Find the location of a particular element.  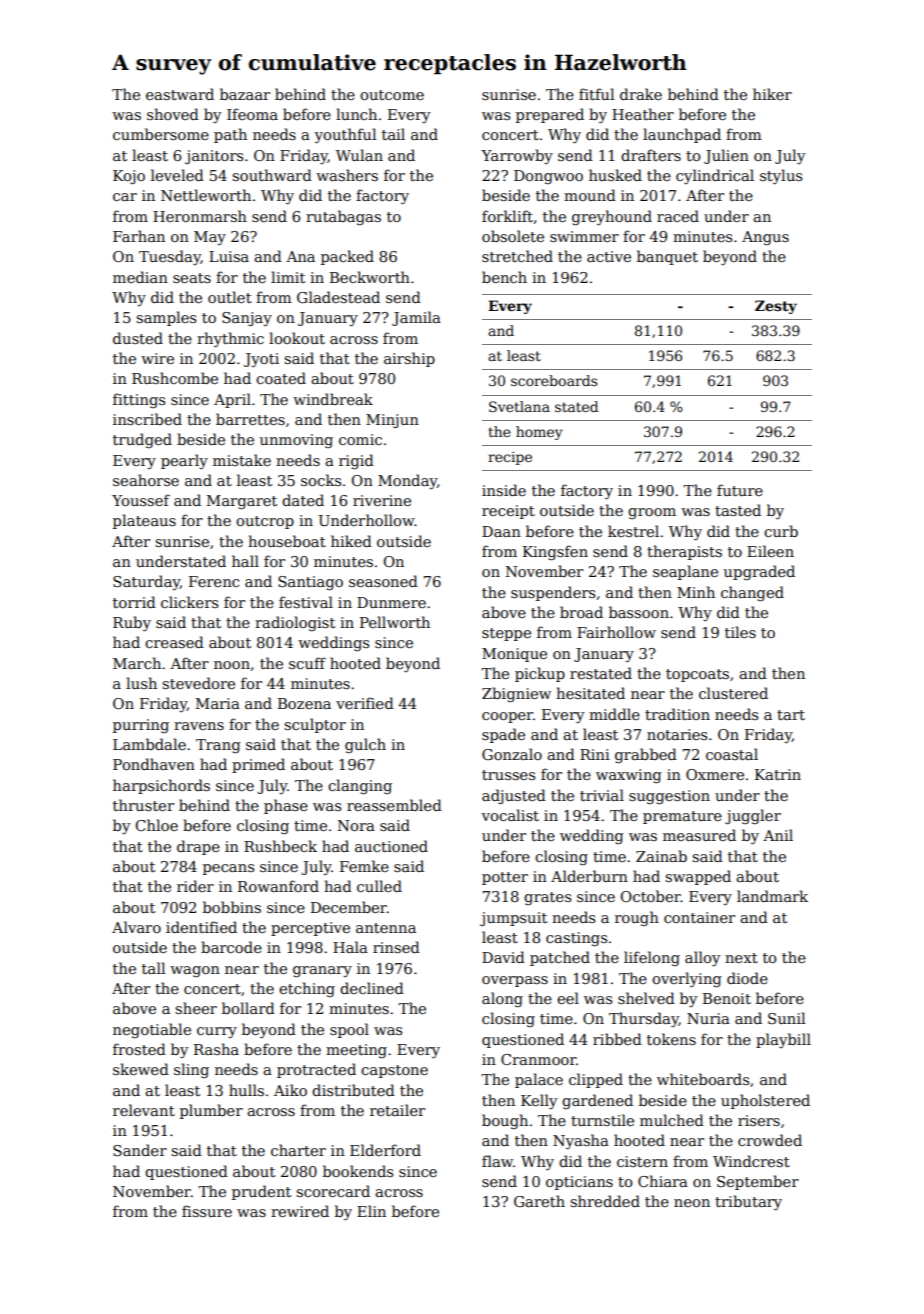

Elin is located at coordinates (371, 1211).
